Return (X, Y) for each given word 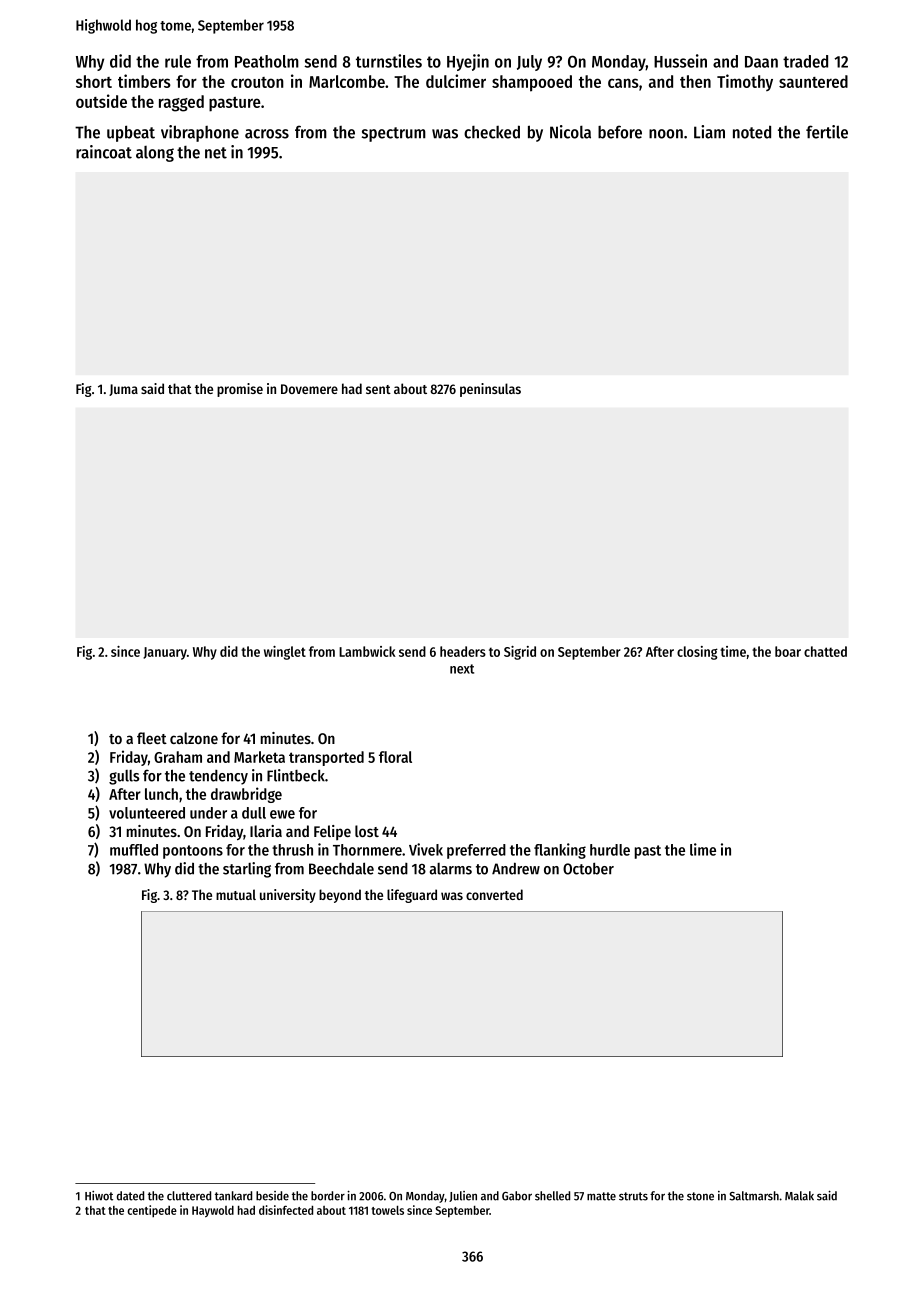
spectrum (394, 134)
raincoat (104, 152)
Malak (799, 1196)
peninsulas (490, 390)
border (328, 1196)
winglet (285, 653)
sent (378, 389)
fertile (827, 132)
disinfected (286, 1210)
